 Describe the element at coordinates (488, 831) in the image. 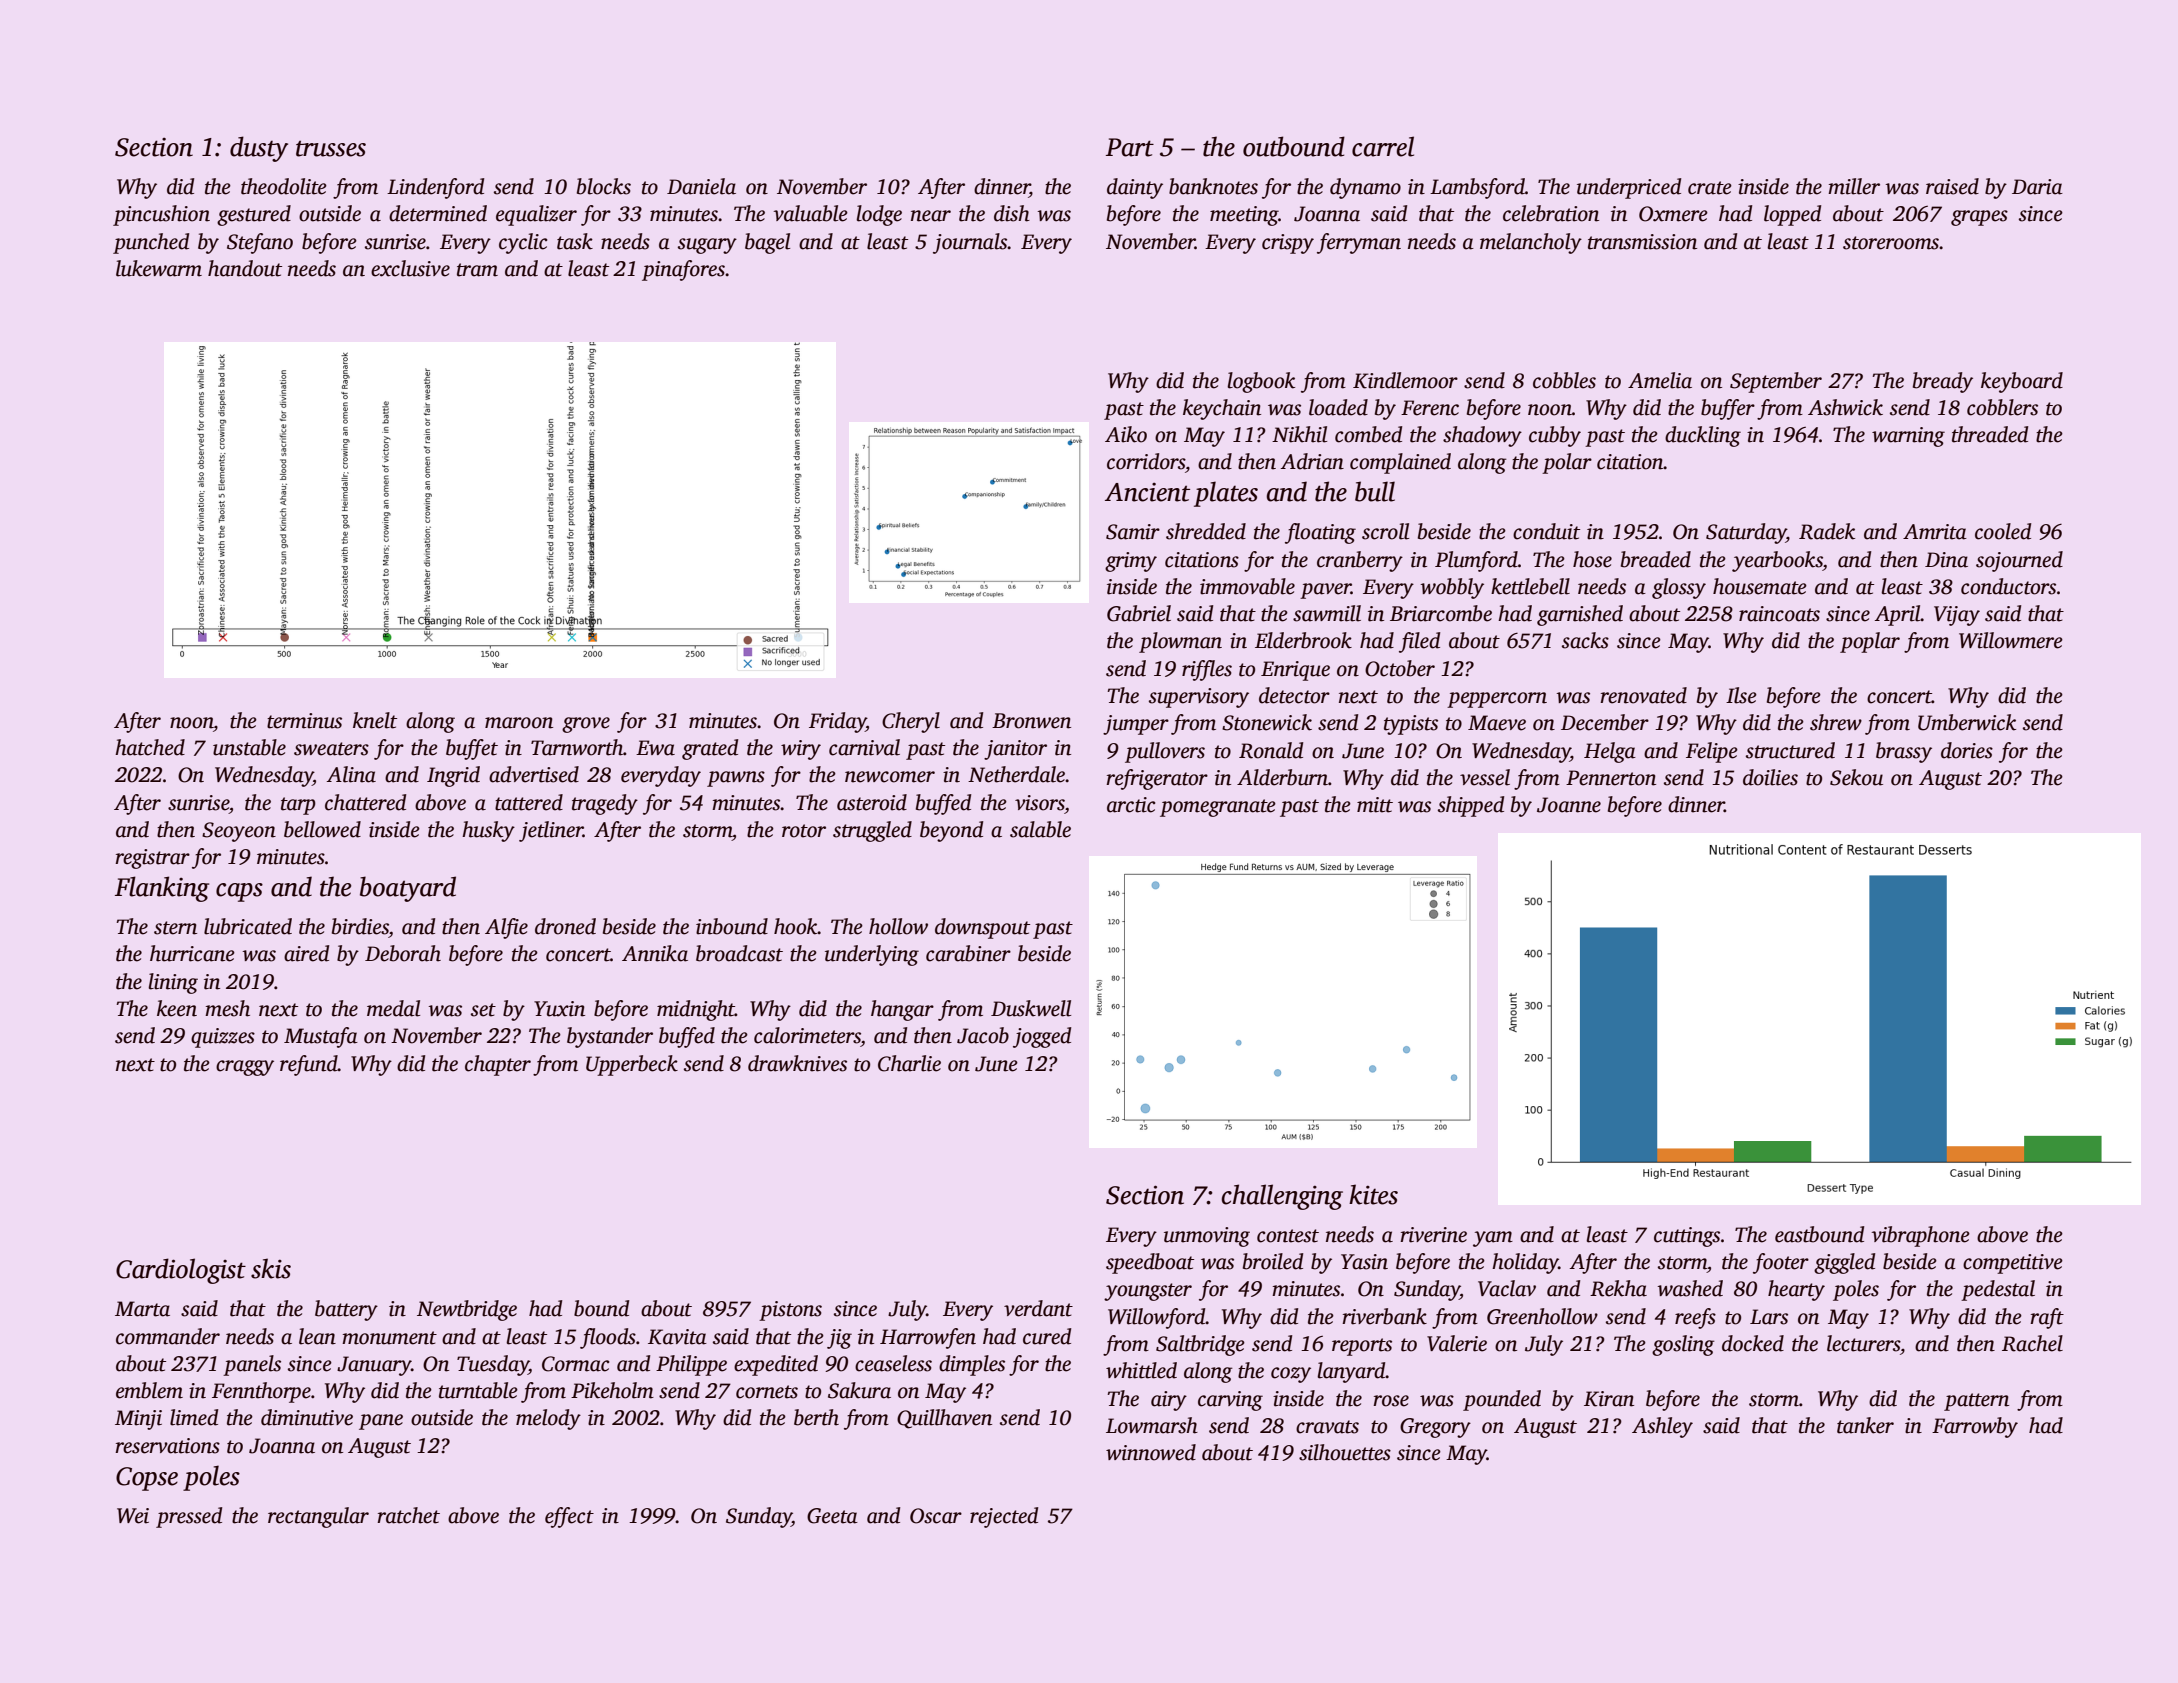

I see `husky` at that location.
